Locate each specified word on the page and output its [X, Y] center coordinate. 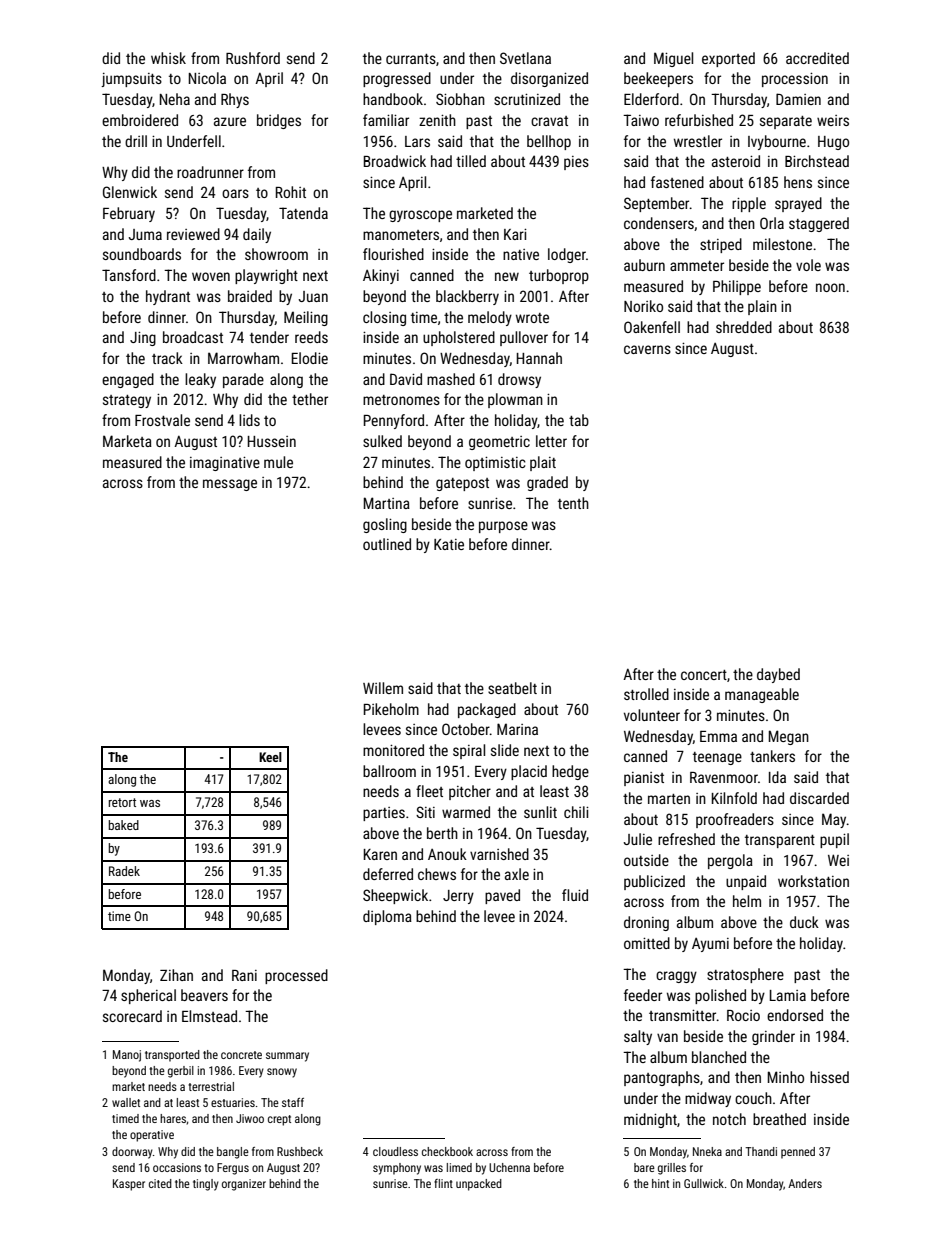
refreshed [686, 839]
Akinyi [381, 276]
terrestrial [211, 1086]
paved [502, 896]
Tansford [129, 275]
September [657, 204]
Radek [124, 871]
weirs [833, 120]
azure [230, 121]
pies [576, 163]
